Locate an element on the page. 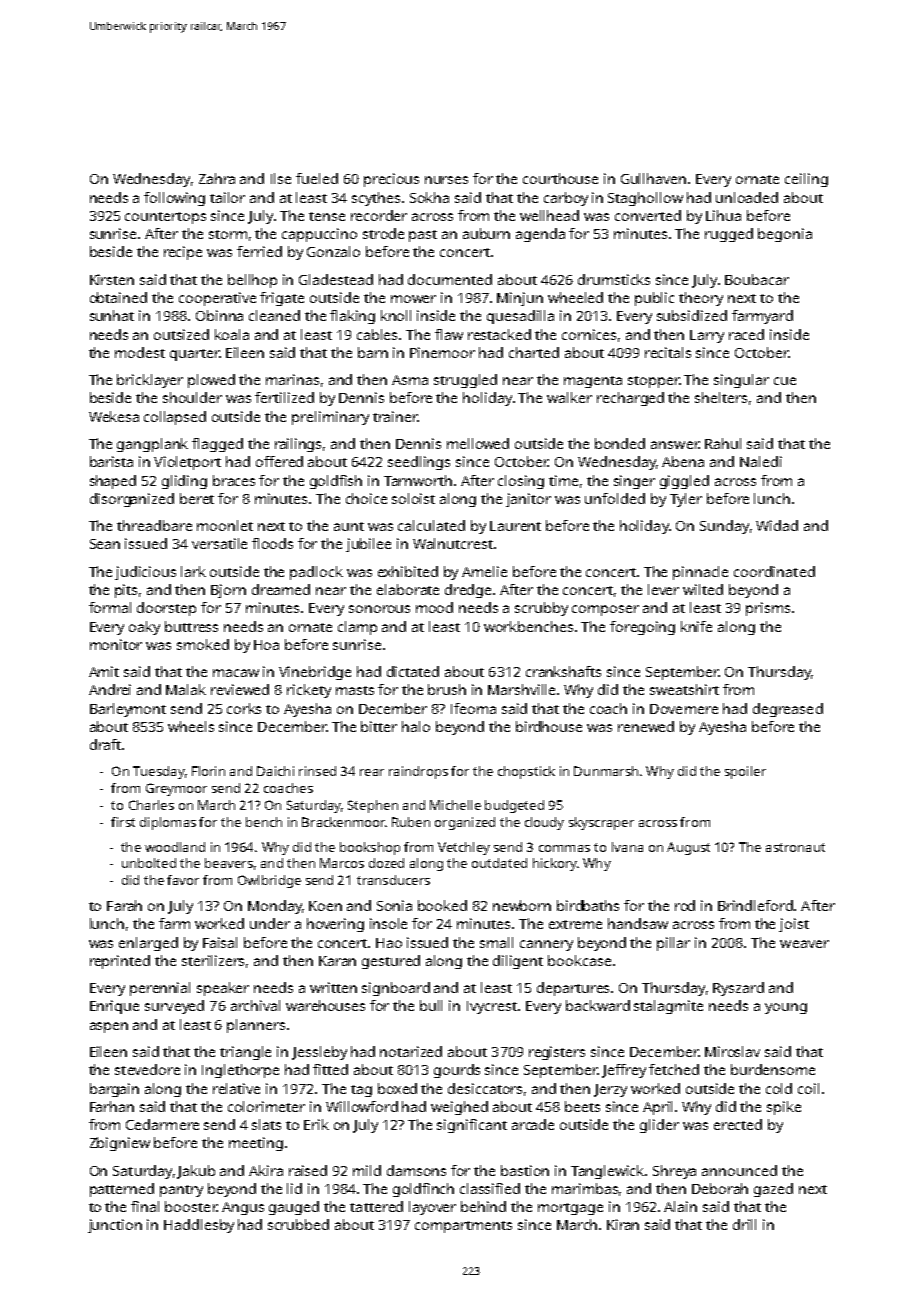  Boubacar is located at coordinates (757, 279).
